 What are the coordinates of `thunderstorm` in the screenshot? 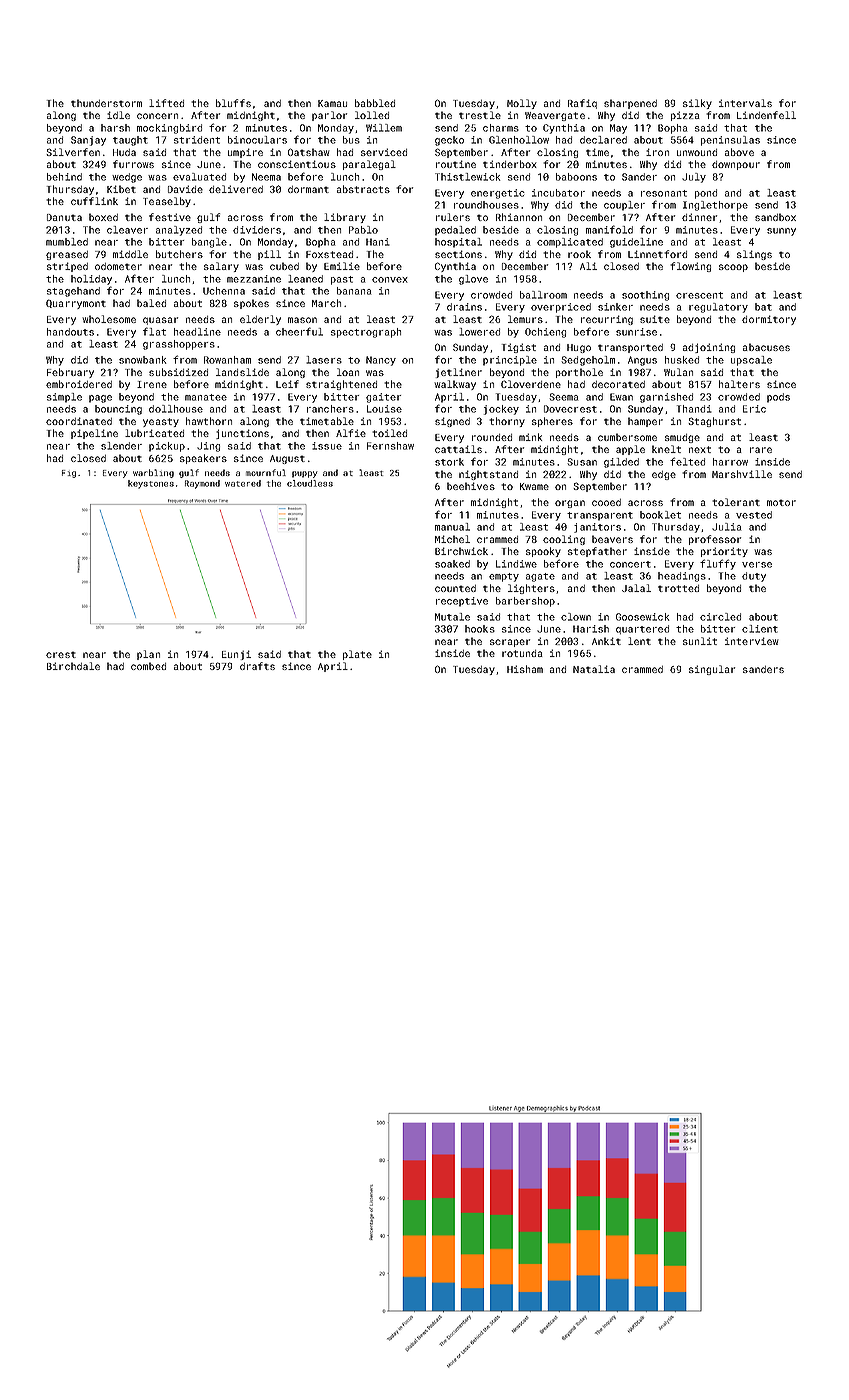 It's located at (106, 103).
